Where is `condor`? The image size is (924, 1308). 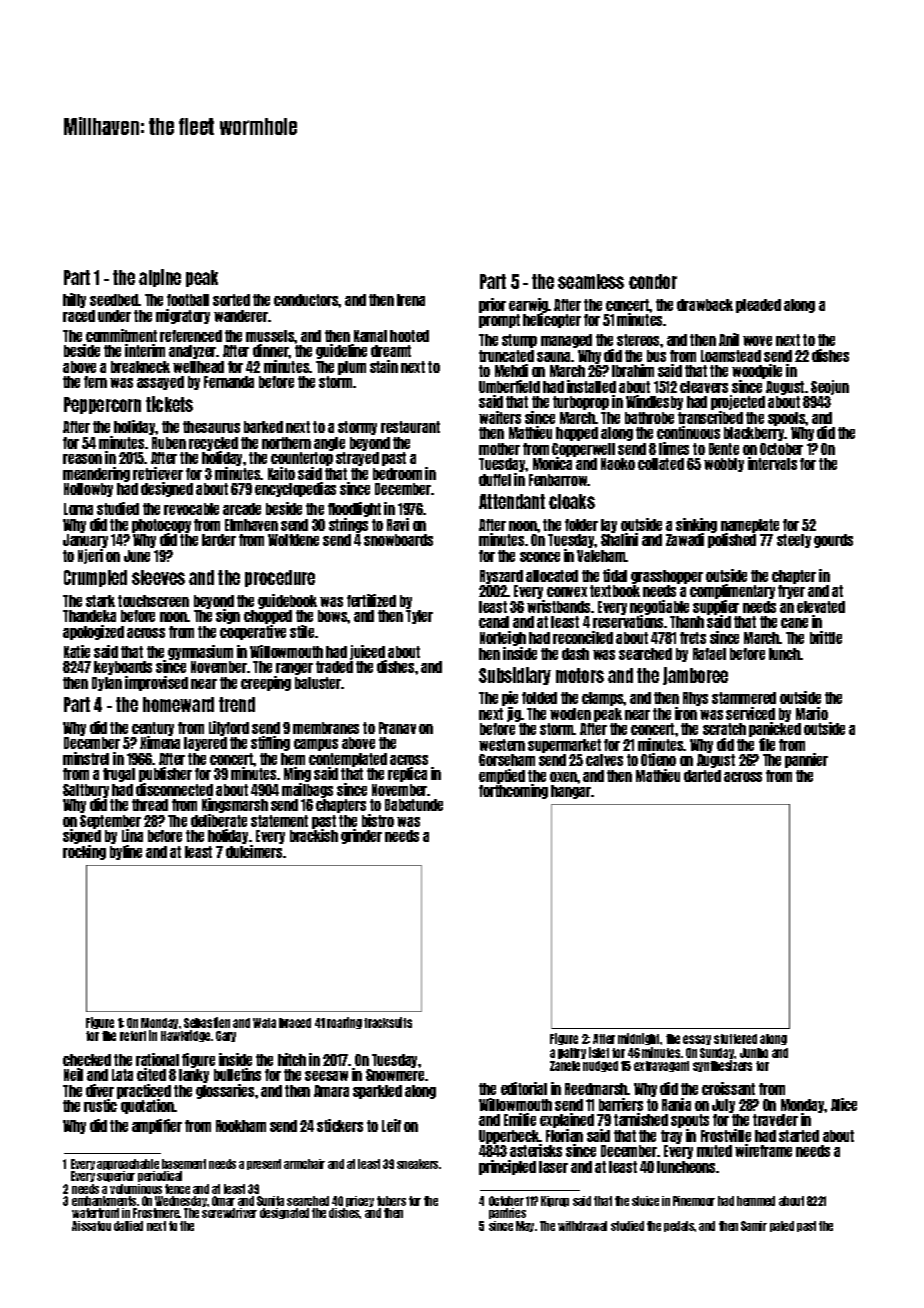 condor is located at coordinates (653, 281).
